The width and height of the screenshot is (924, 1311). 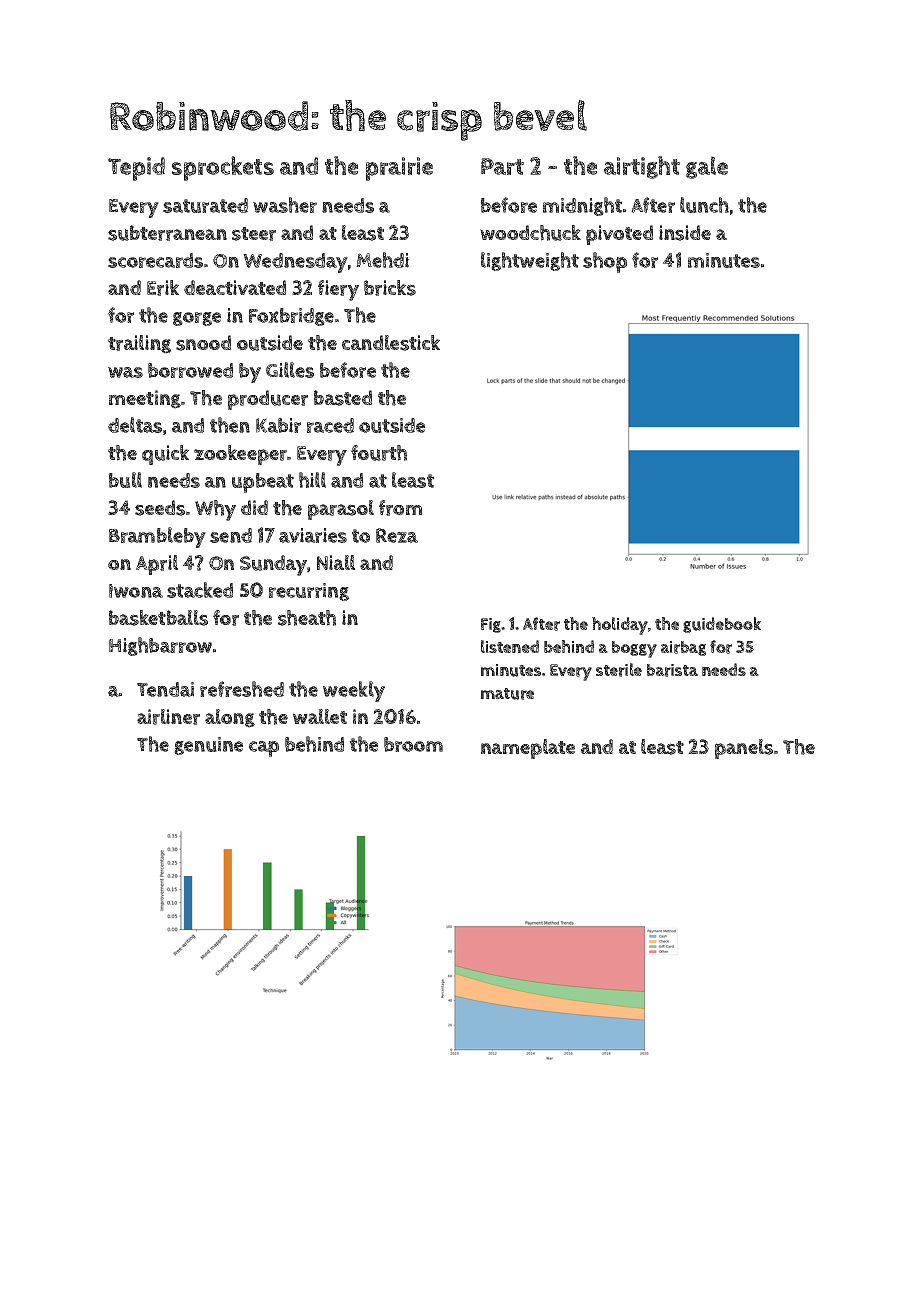 What do you see at coordinates (707, 167) in the screenshot?
I see `gale` at bounding box center [707, 167].
